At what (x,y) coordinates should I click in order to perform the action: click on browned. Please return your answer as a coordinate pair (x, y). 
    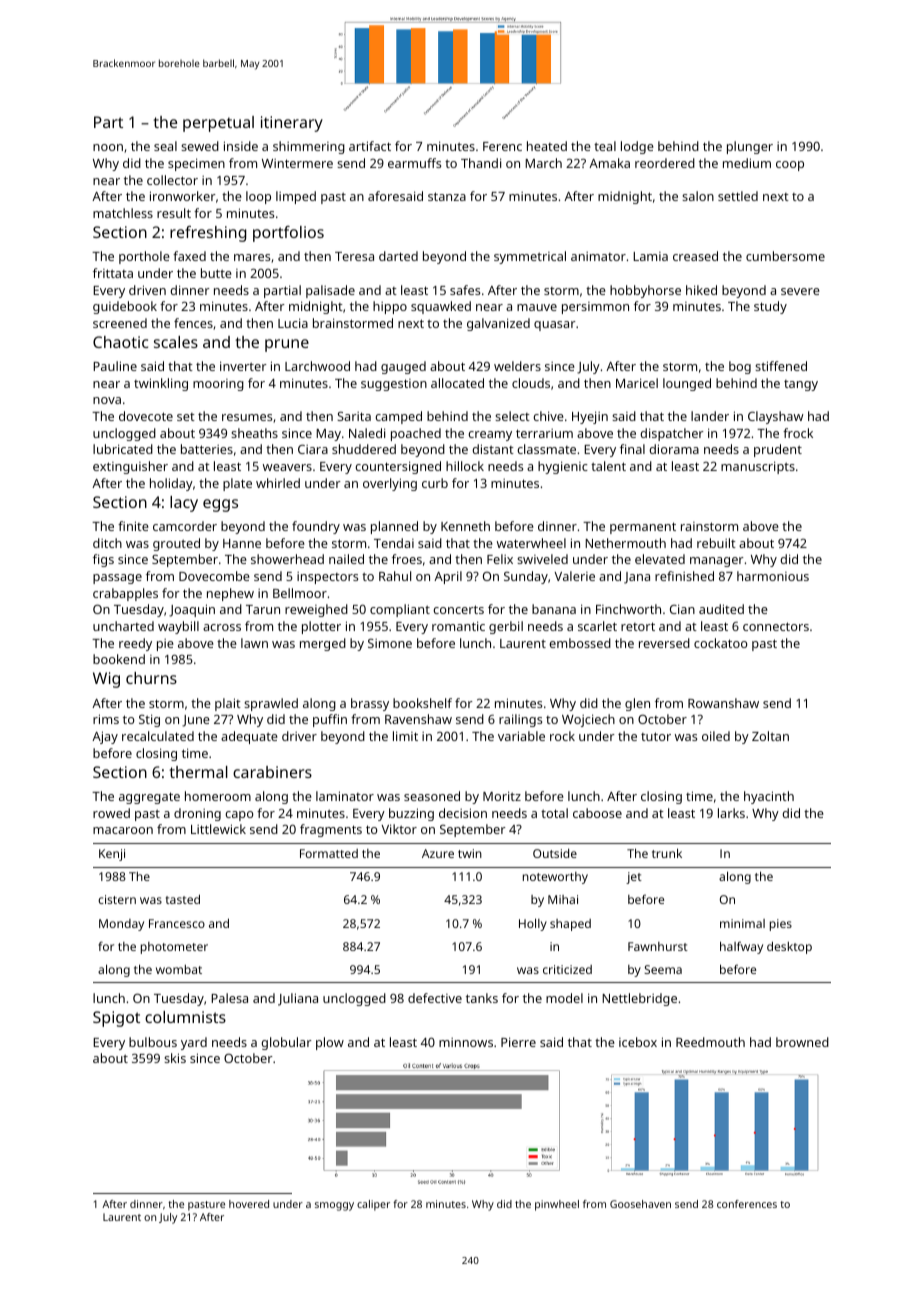
    Looking at the image, I should click on (802, 1042).
